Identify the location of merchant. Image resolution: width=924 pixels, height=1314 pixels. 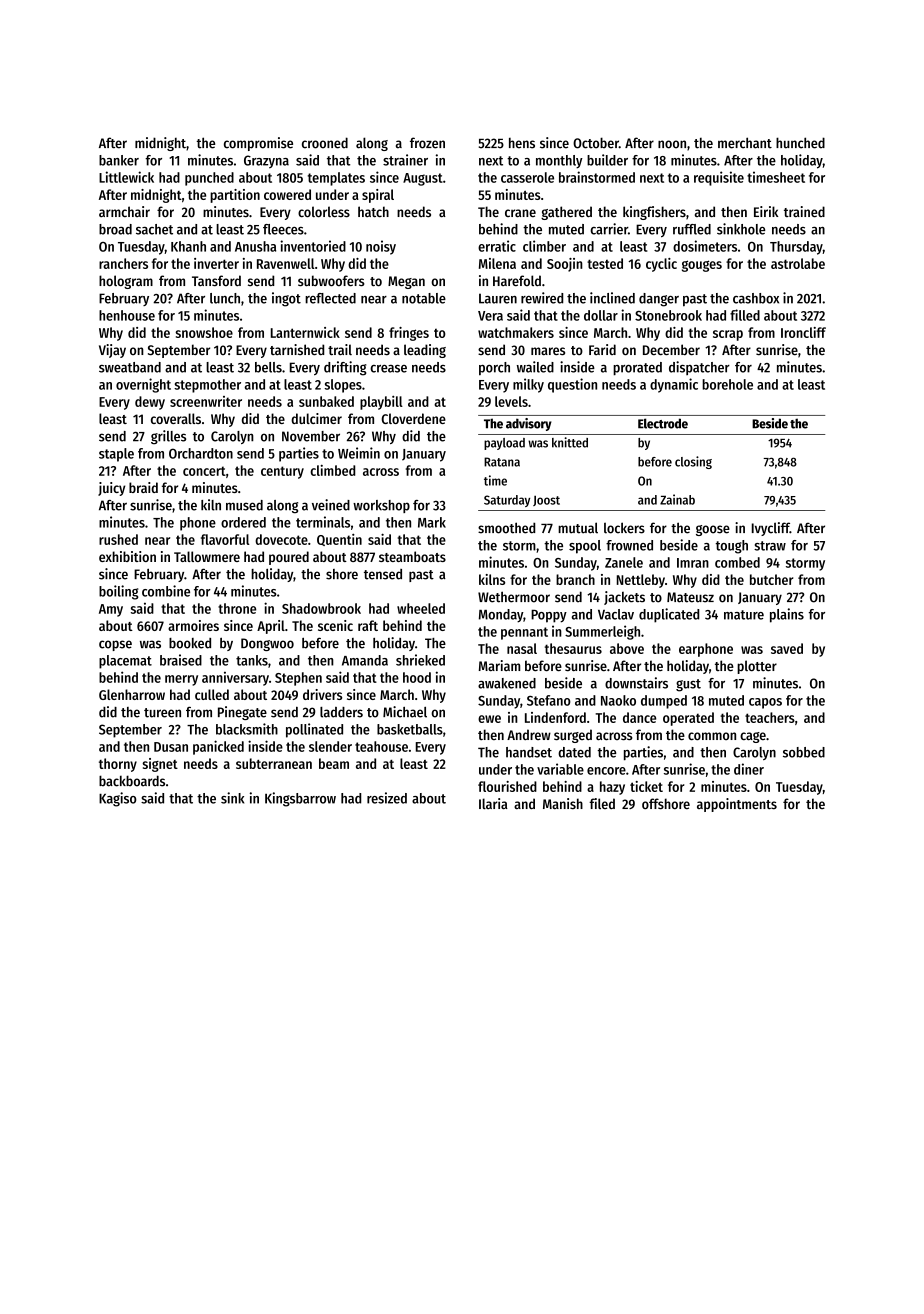
(745, 143).
